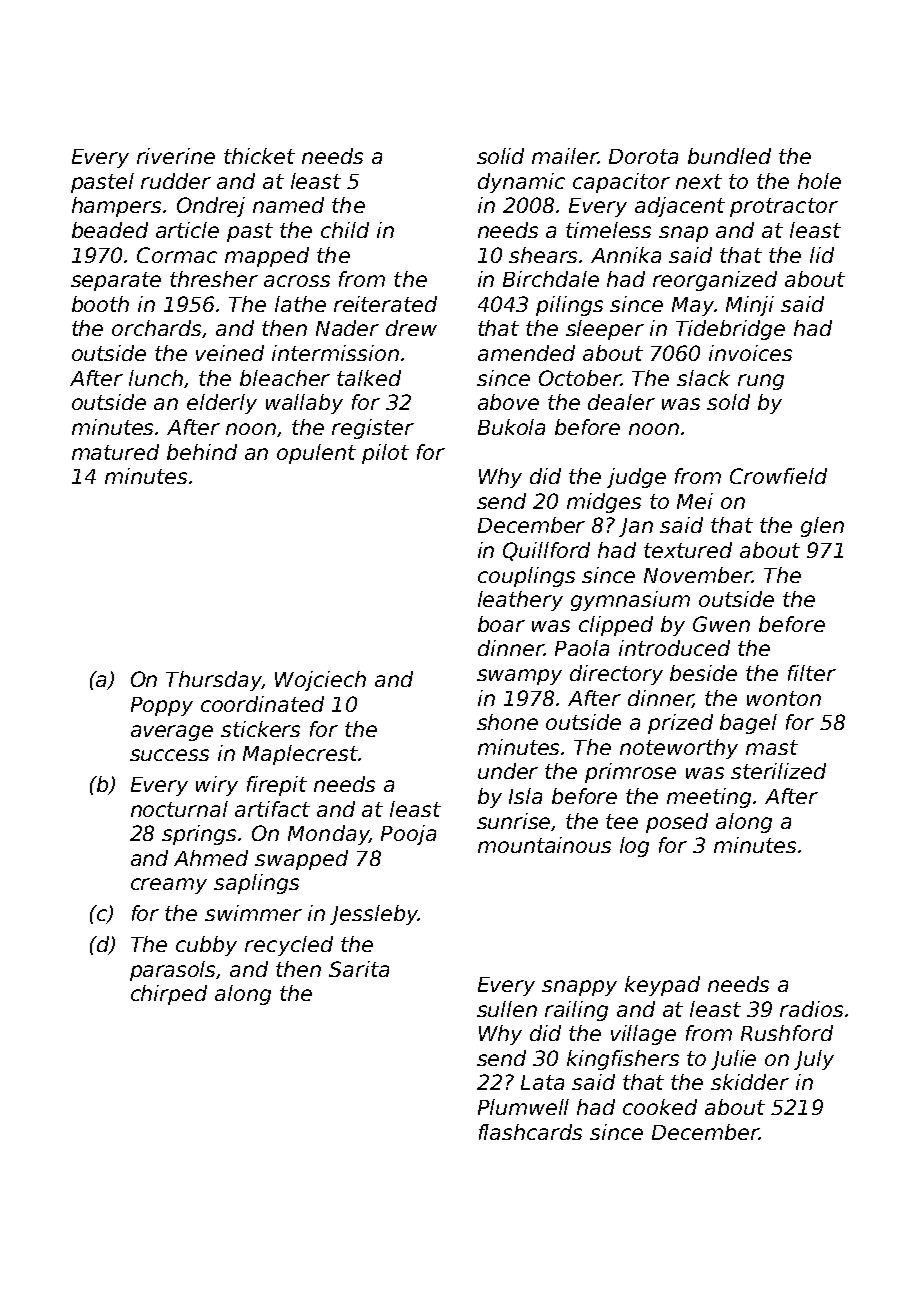  I want to click on boar, so click(501, 624).
